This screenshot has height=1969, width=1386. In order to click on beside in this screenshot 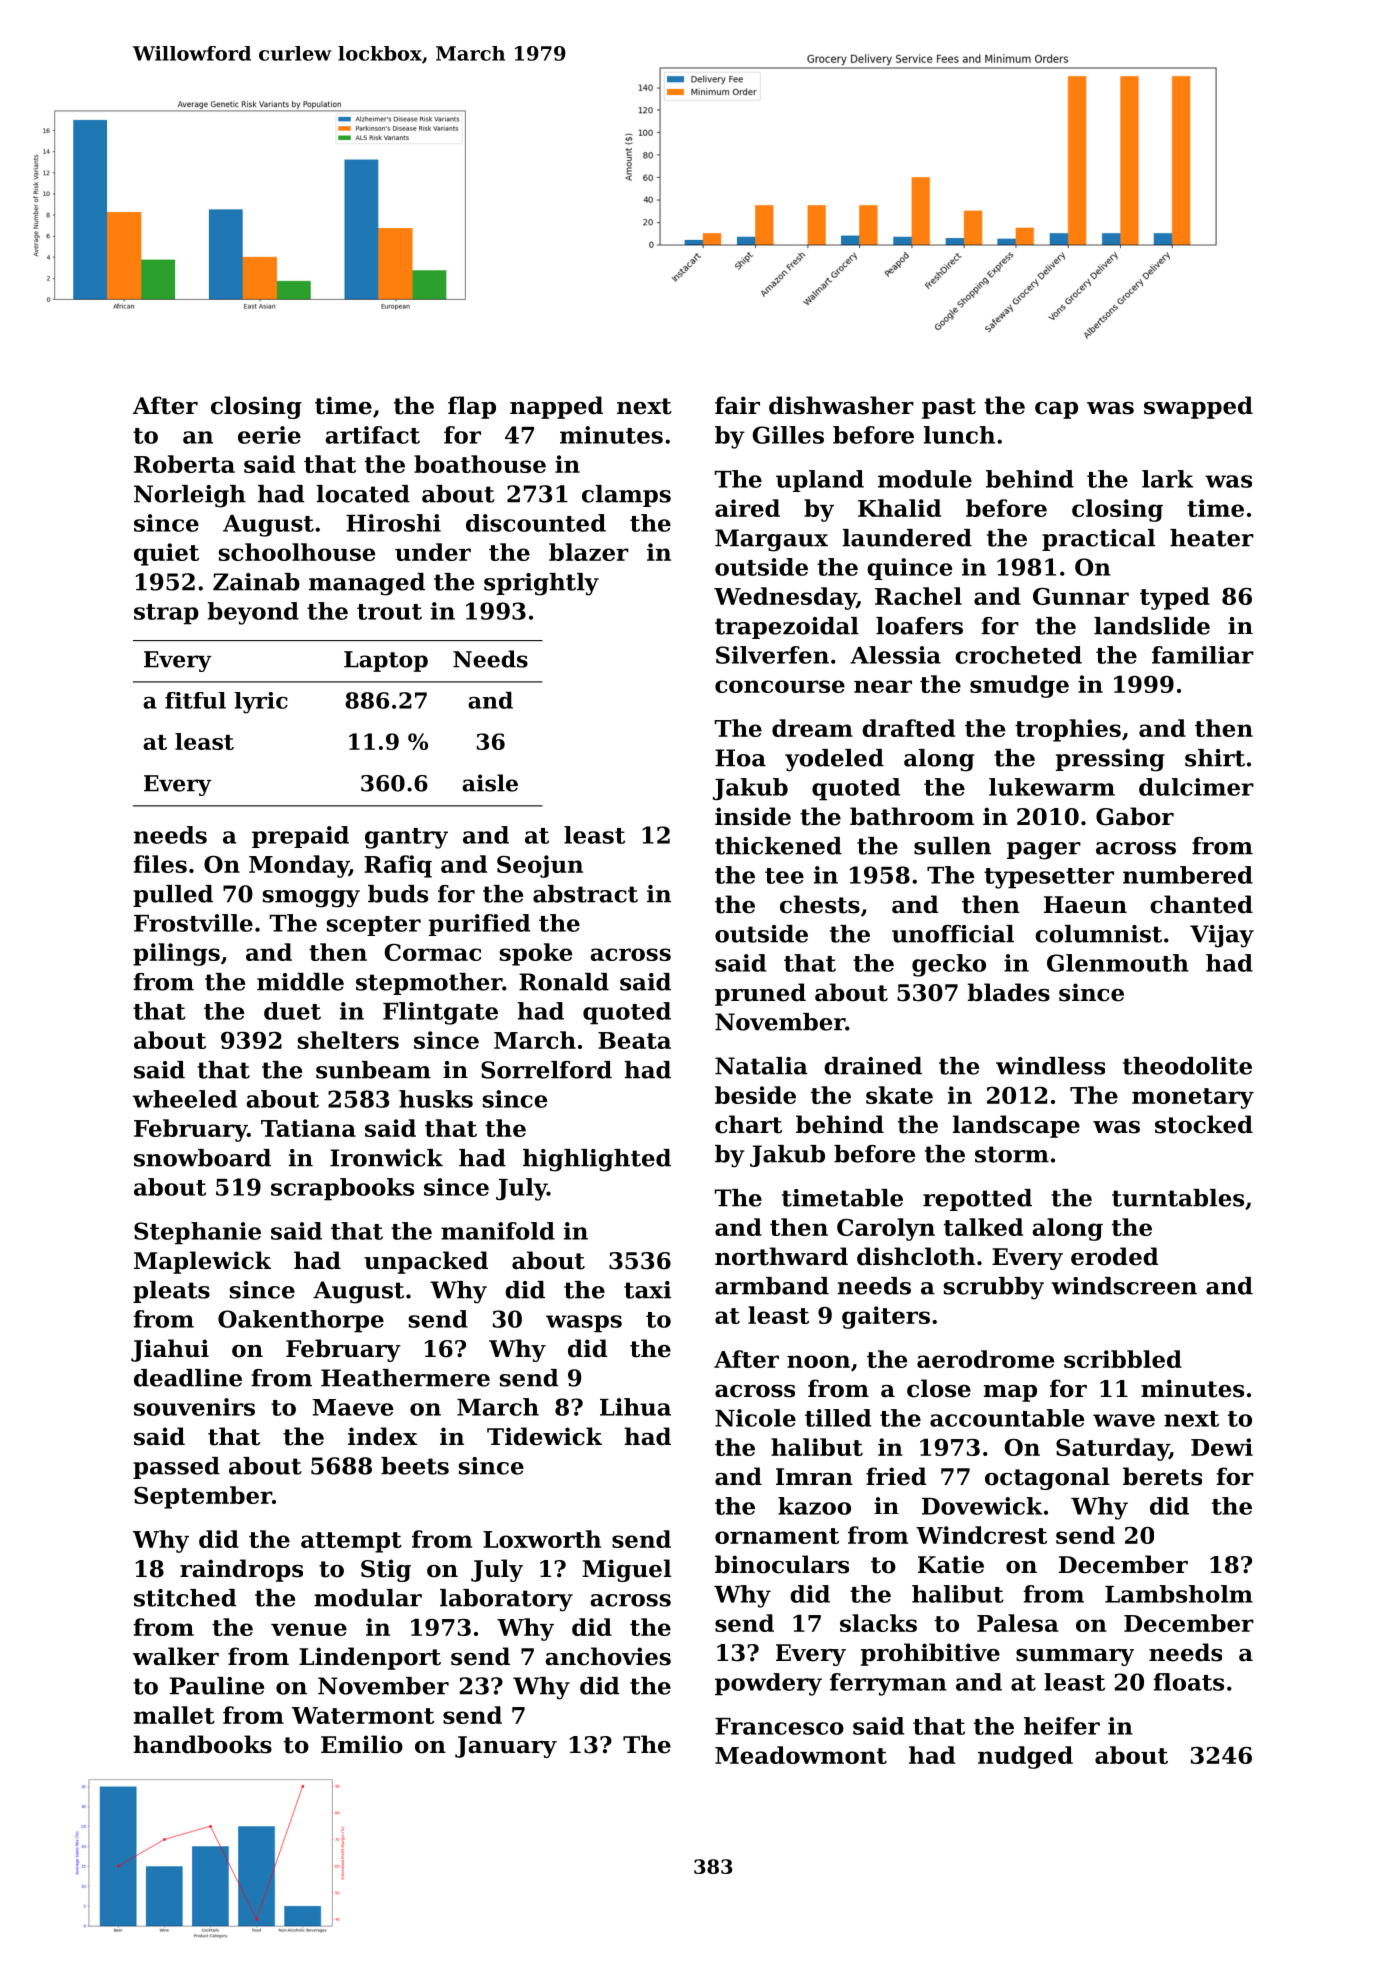, I will do `click(755, 1095)`.
